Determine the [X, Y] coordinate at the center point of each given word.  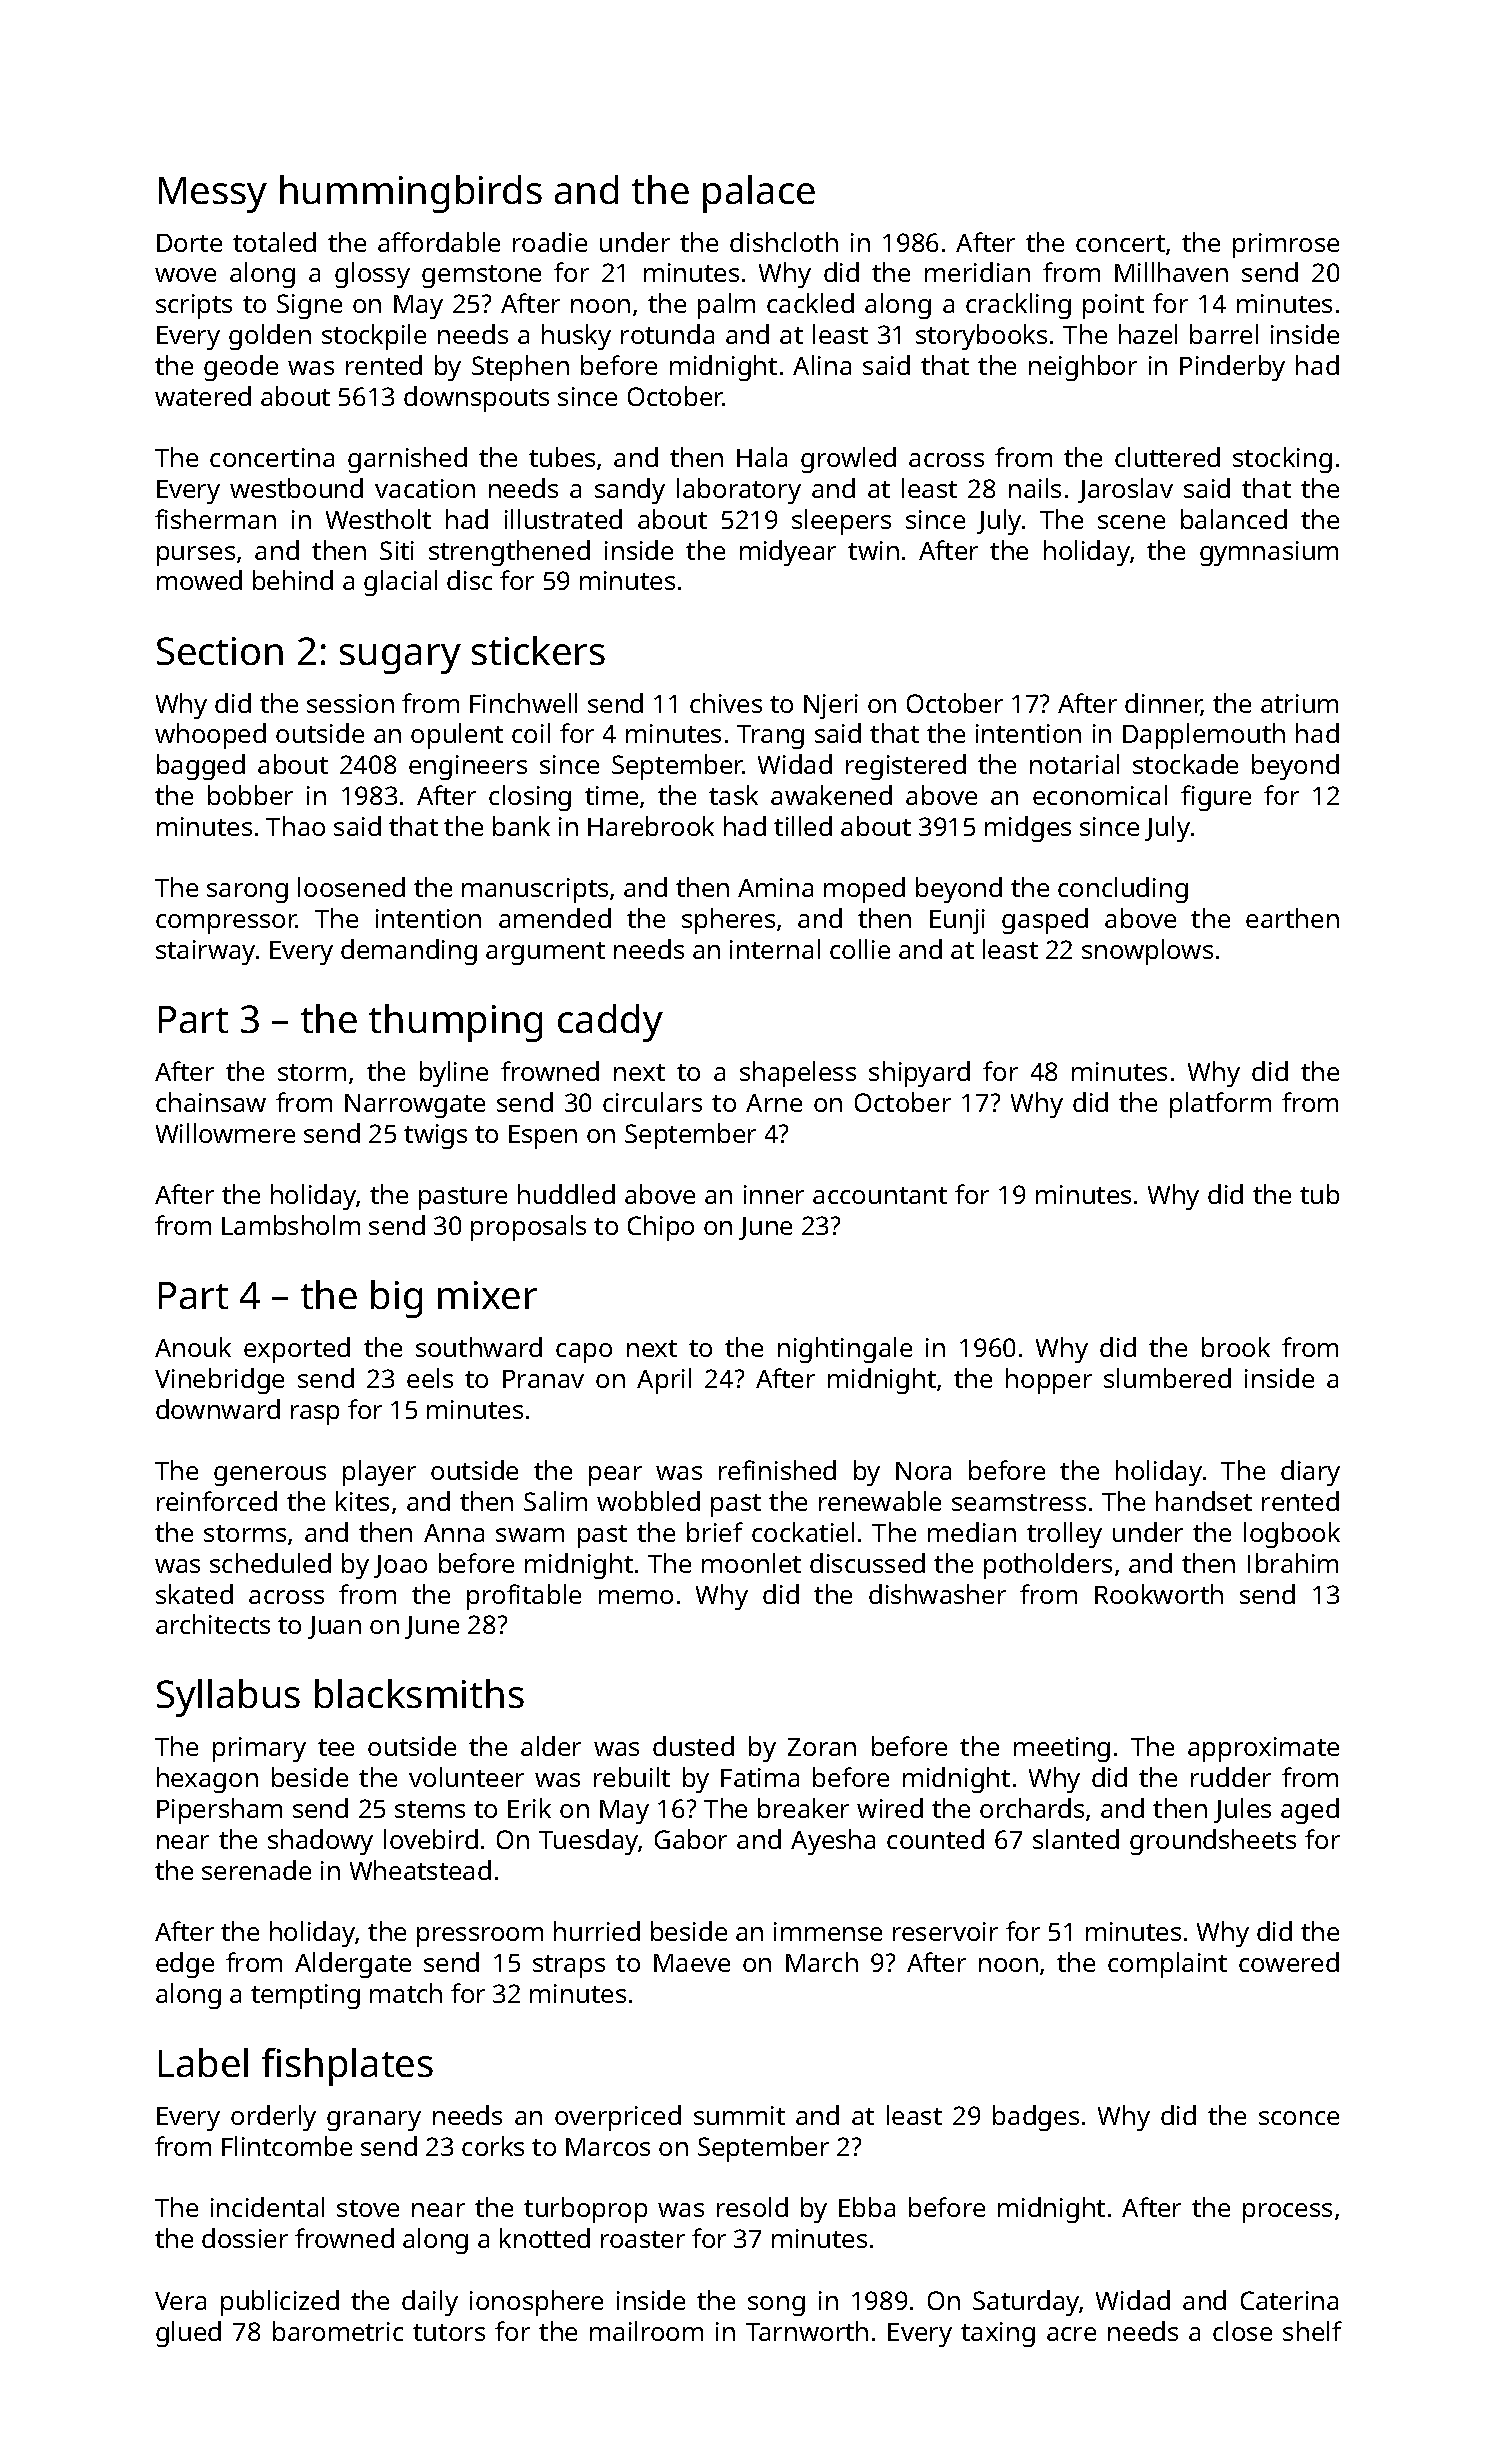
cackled [810, 303]
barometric [338, 2331]
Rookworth [1159, 1594]
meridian [977, 272]
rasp [315, 1415]
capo [584, 1353]
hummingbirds [411, 194]
